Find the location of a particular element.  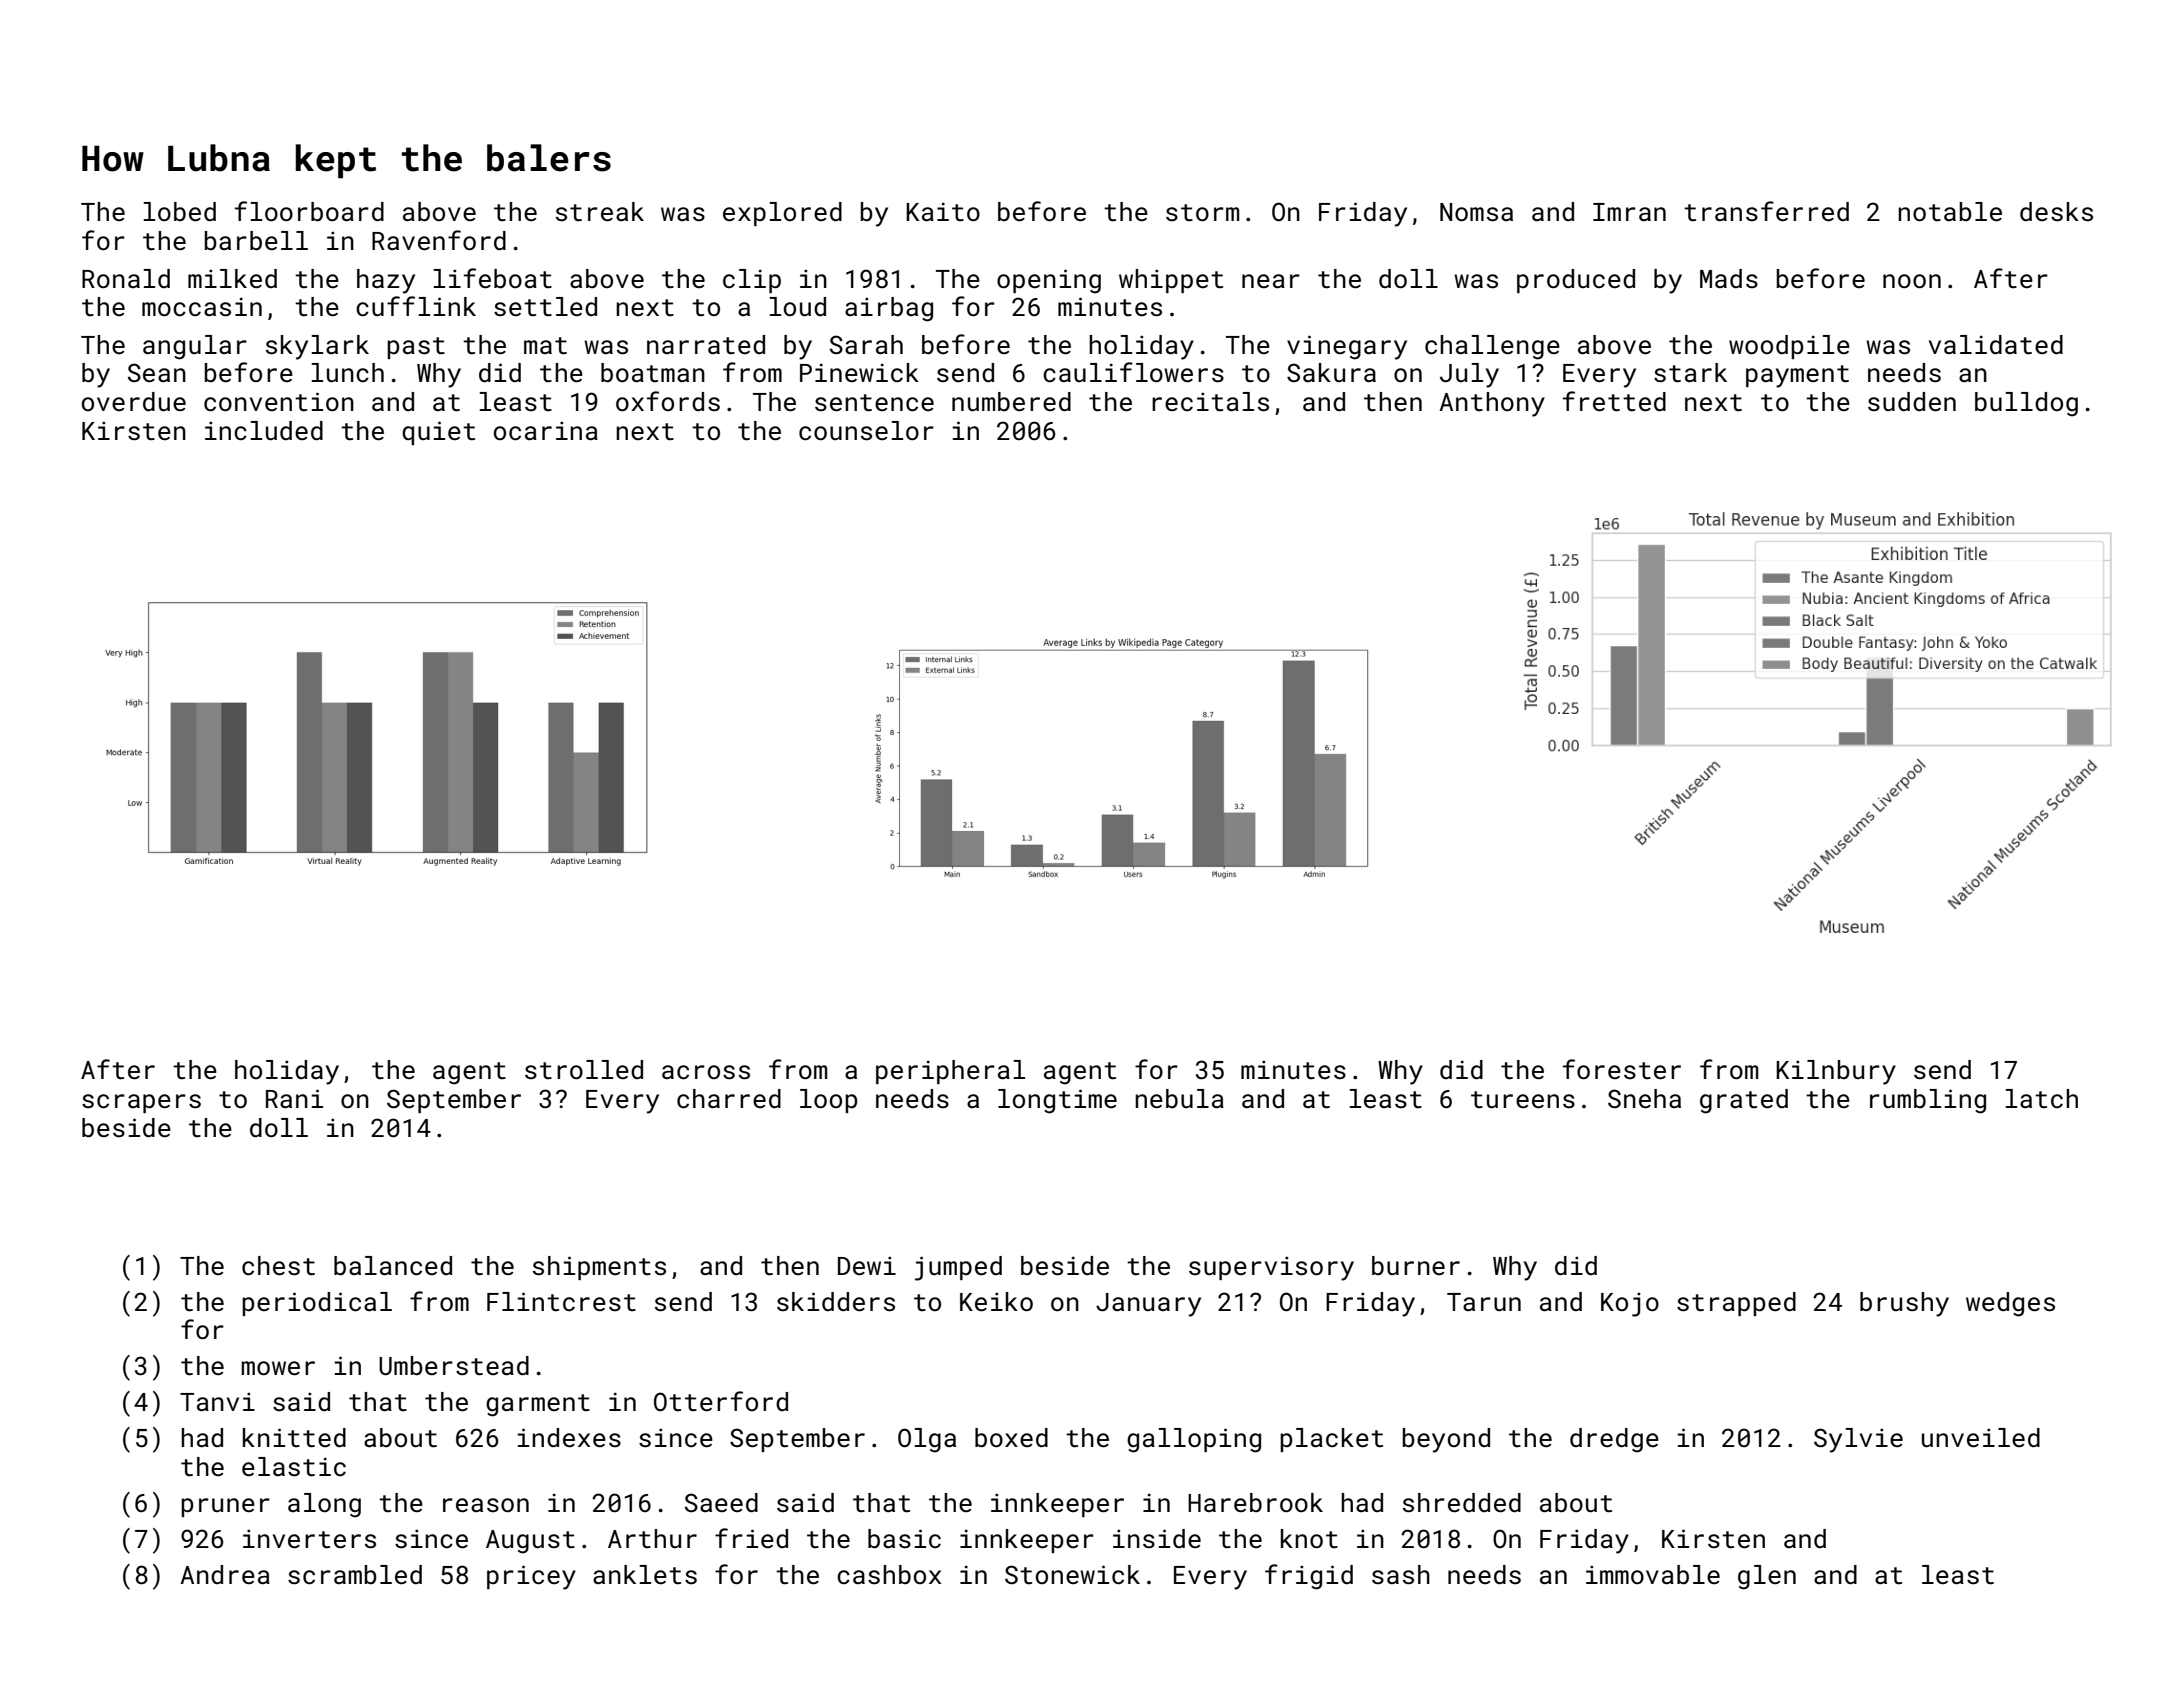

near is located at coordinates (1271, 281).
